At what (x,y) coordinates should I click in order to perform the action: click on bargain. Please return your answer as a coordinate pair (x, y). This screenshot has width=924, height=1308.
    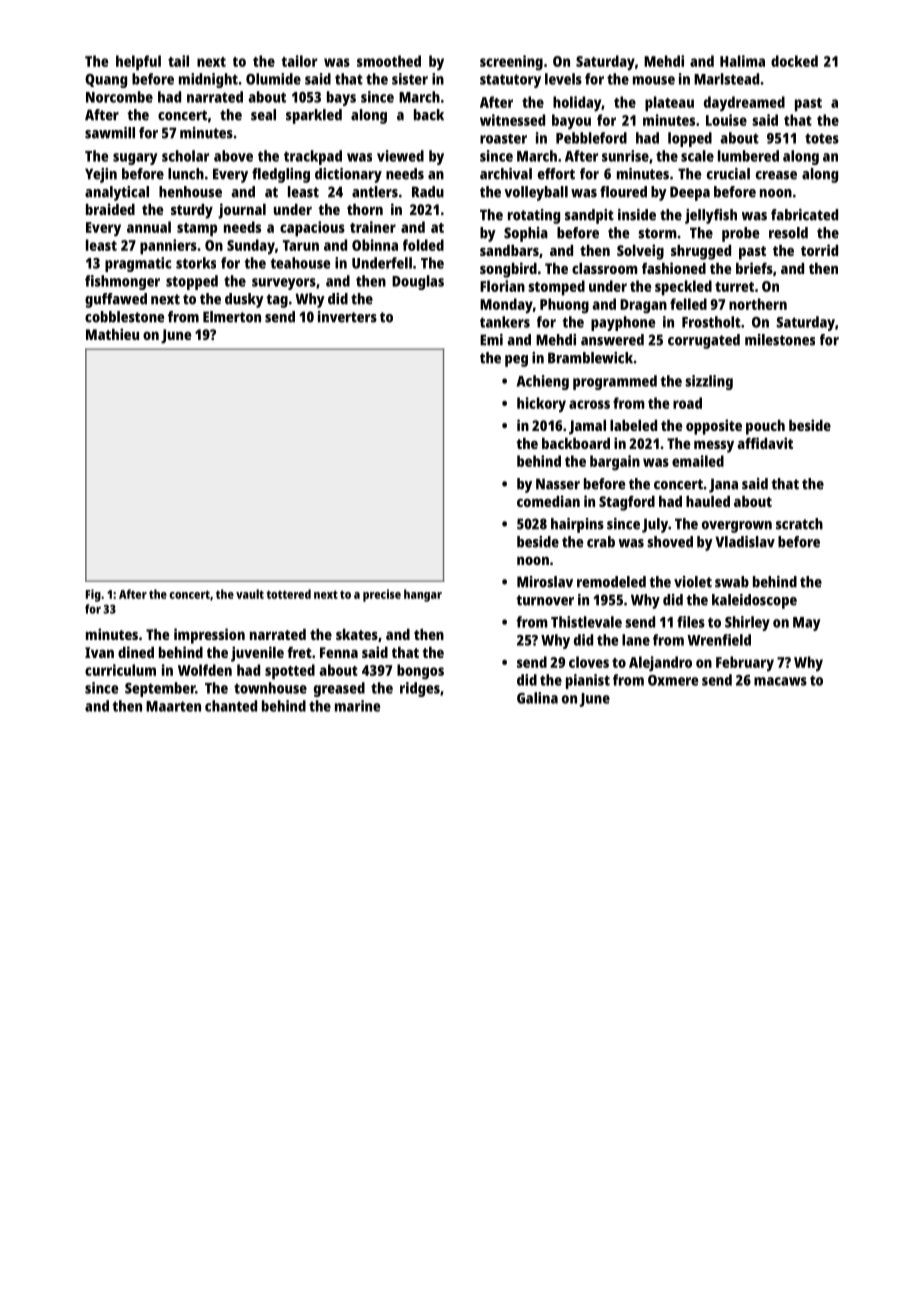
    Looking at the image, I should click on (615, 463).
